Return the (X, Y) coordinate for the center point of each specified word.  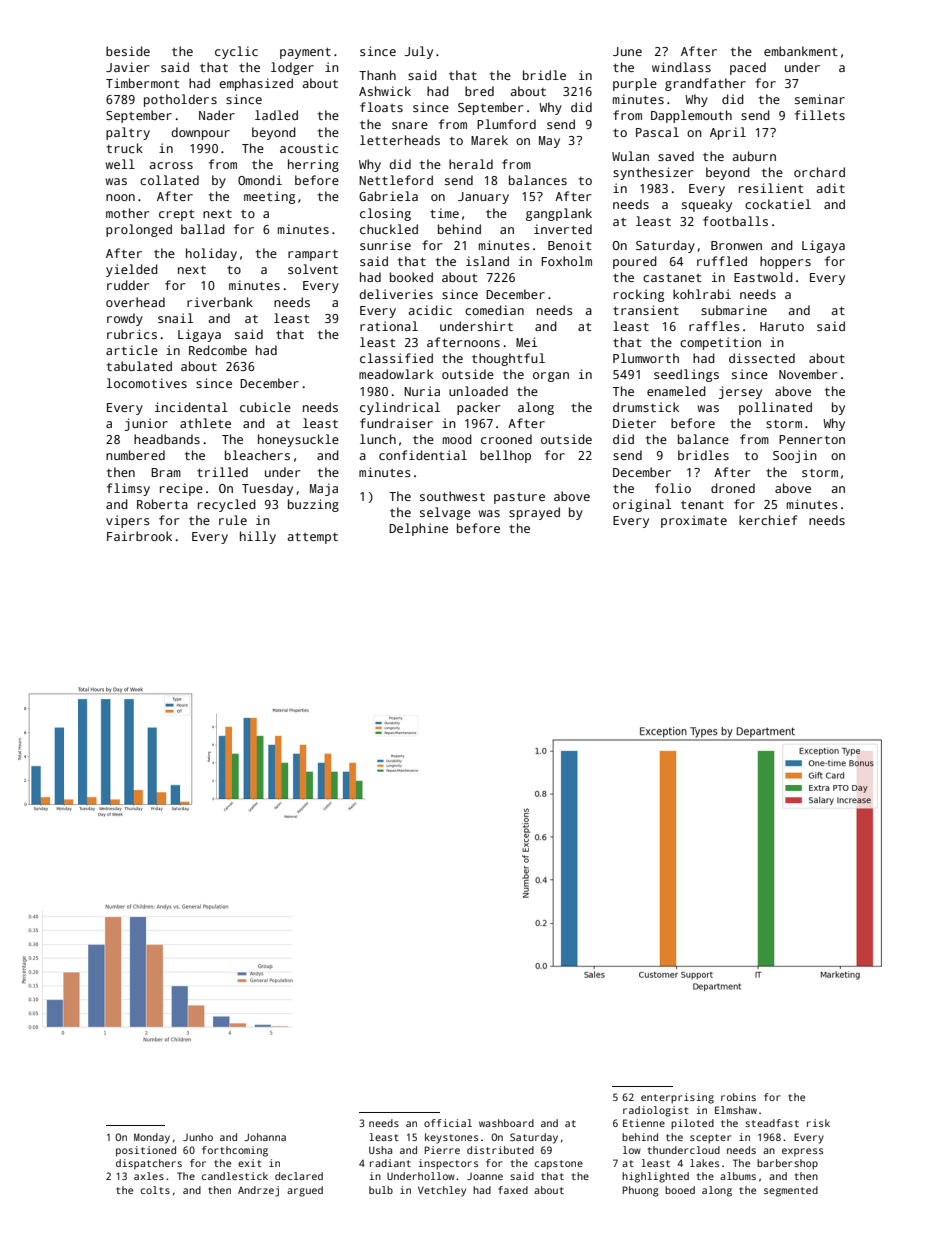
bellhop (505, 456)
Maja (324, 489)
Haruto (782, 326)
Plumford (506, 124)
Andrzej (258, 1191)
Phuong (641, 1191)
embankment (800, 51)
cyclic (236, 52)
